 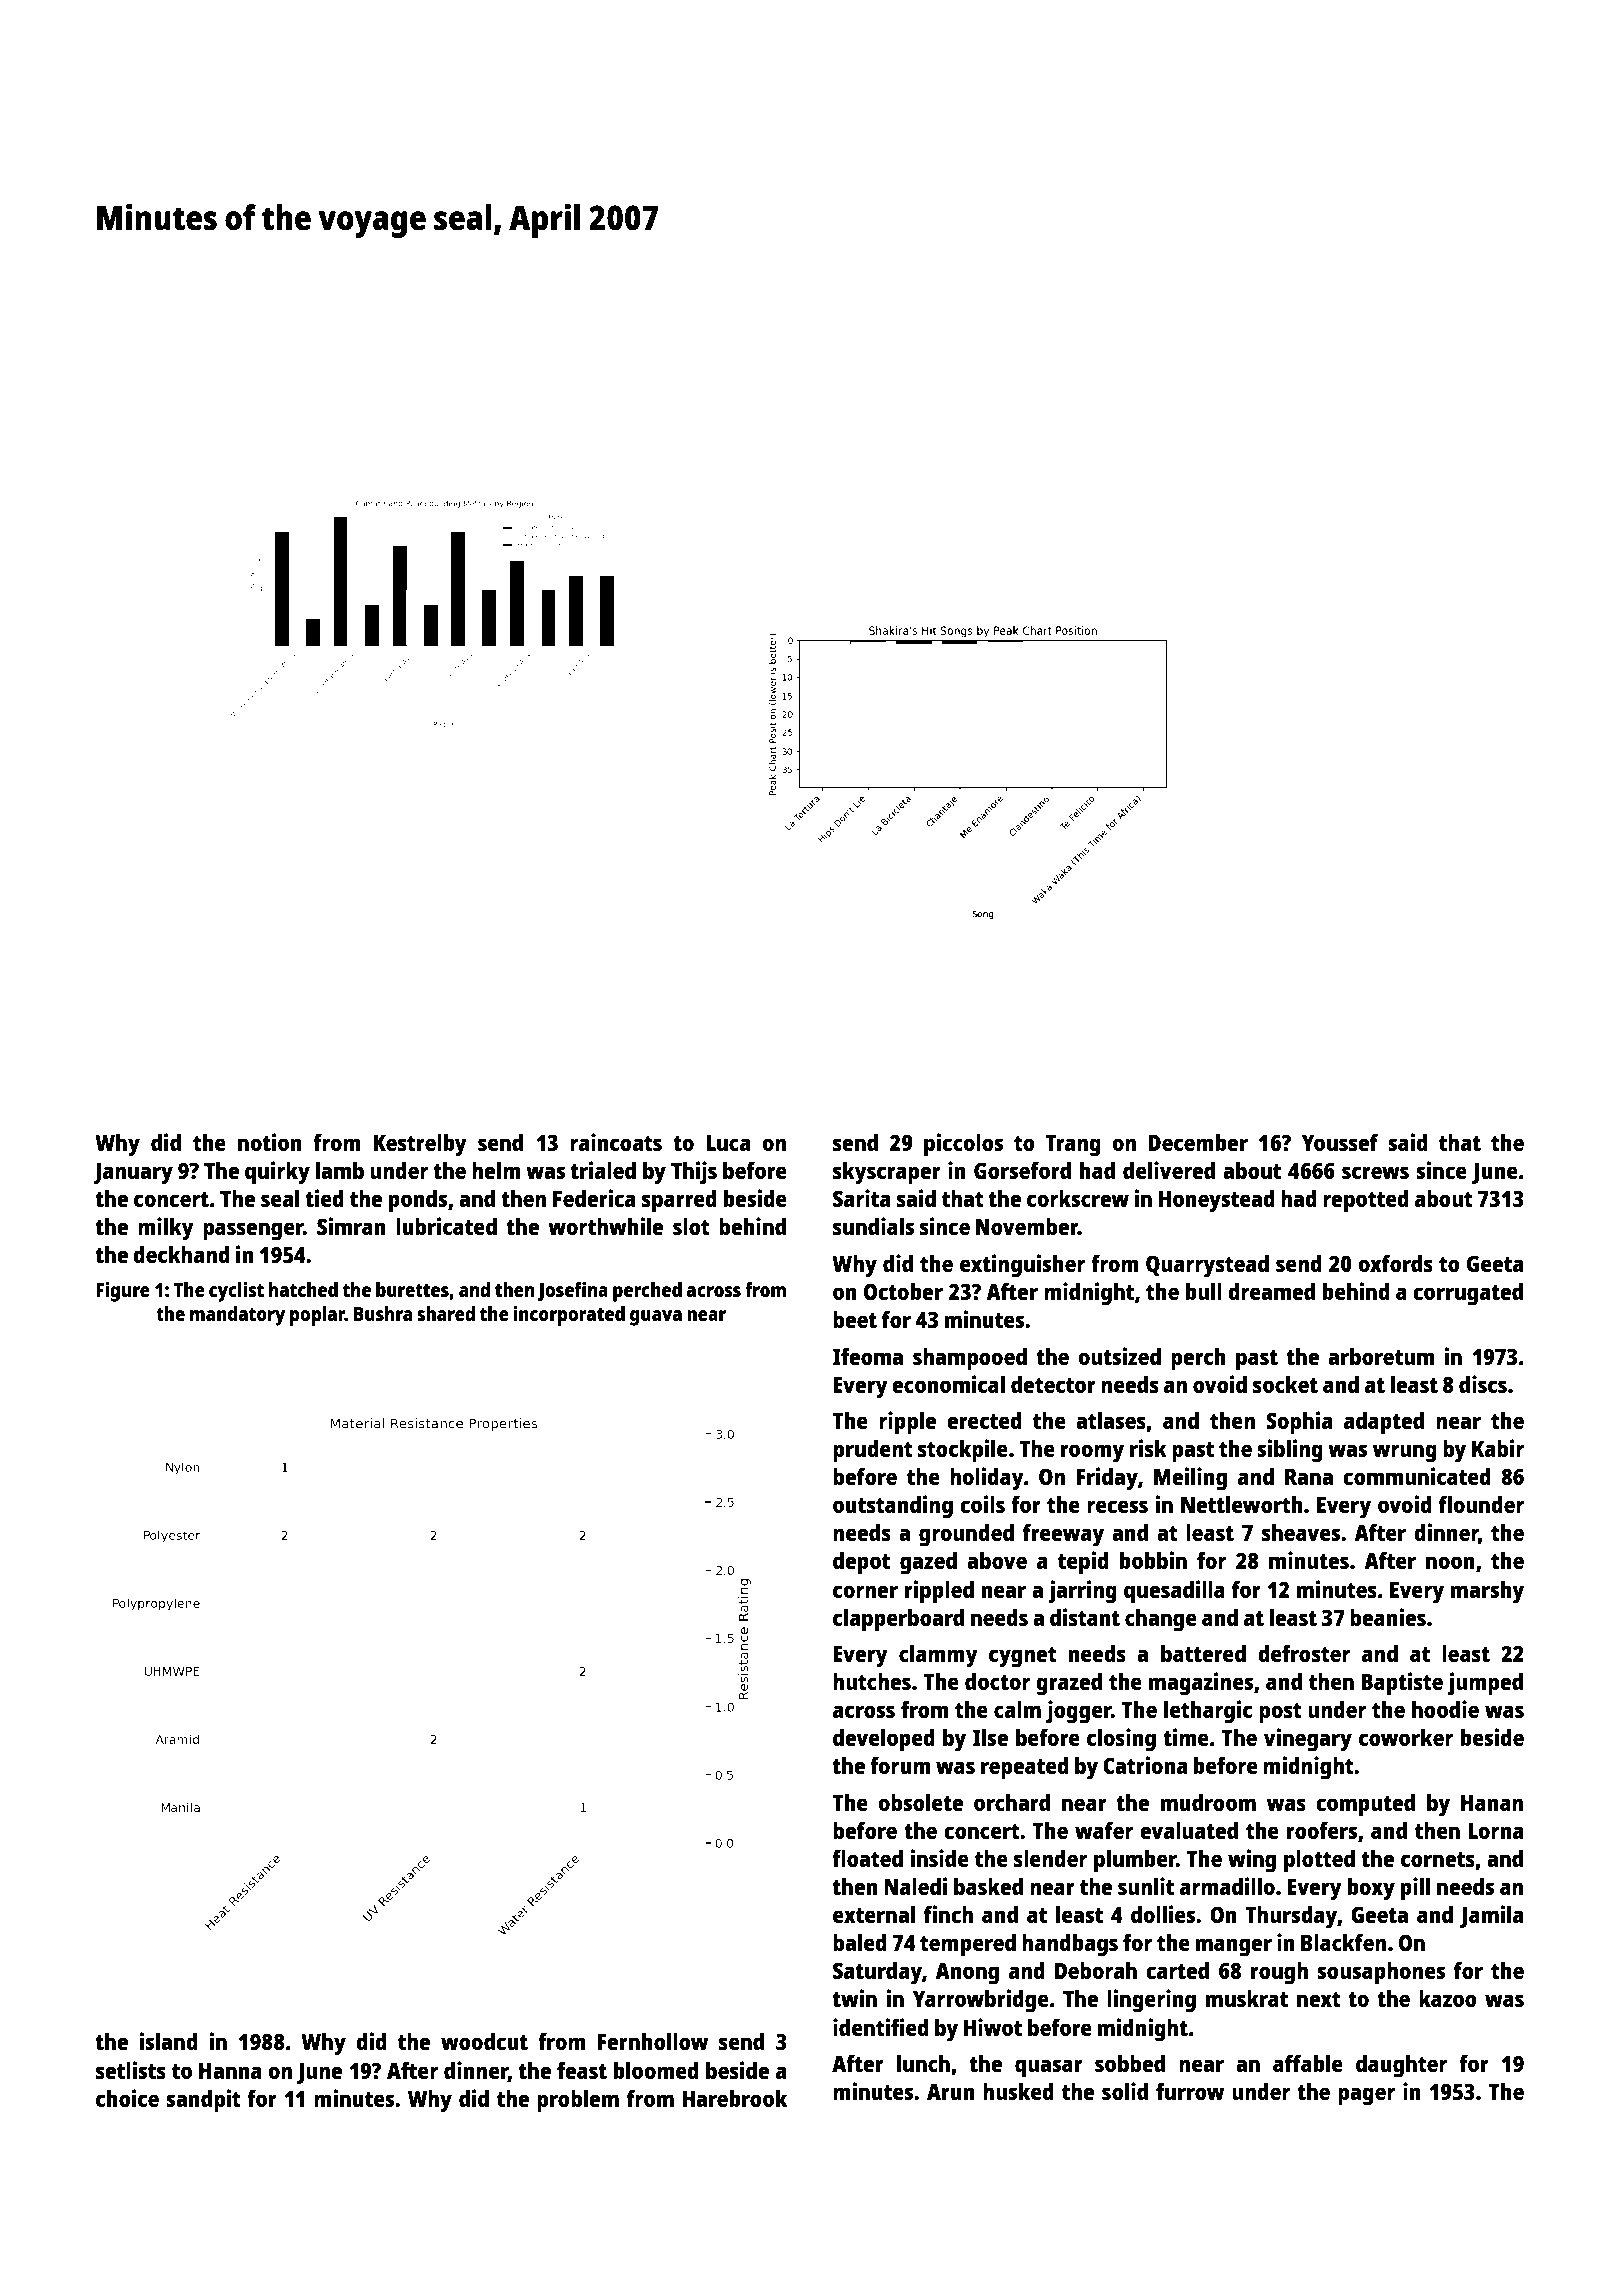 I want to click on screws, so click(x=1375, y=1172).
